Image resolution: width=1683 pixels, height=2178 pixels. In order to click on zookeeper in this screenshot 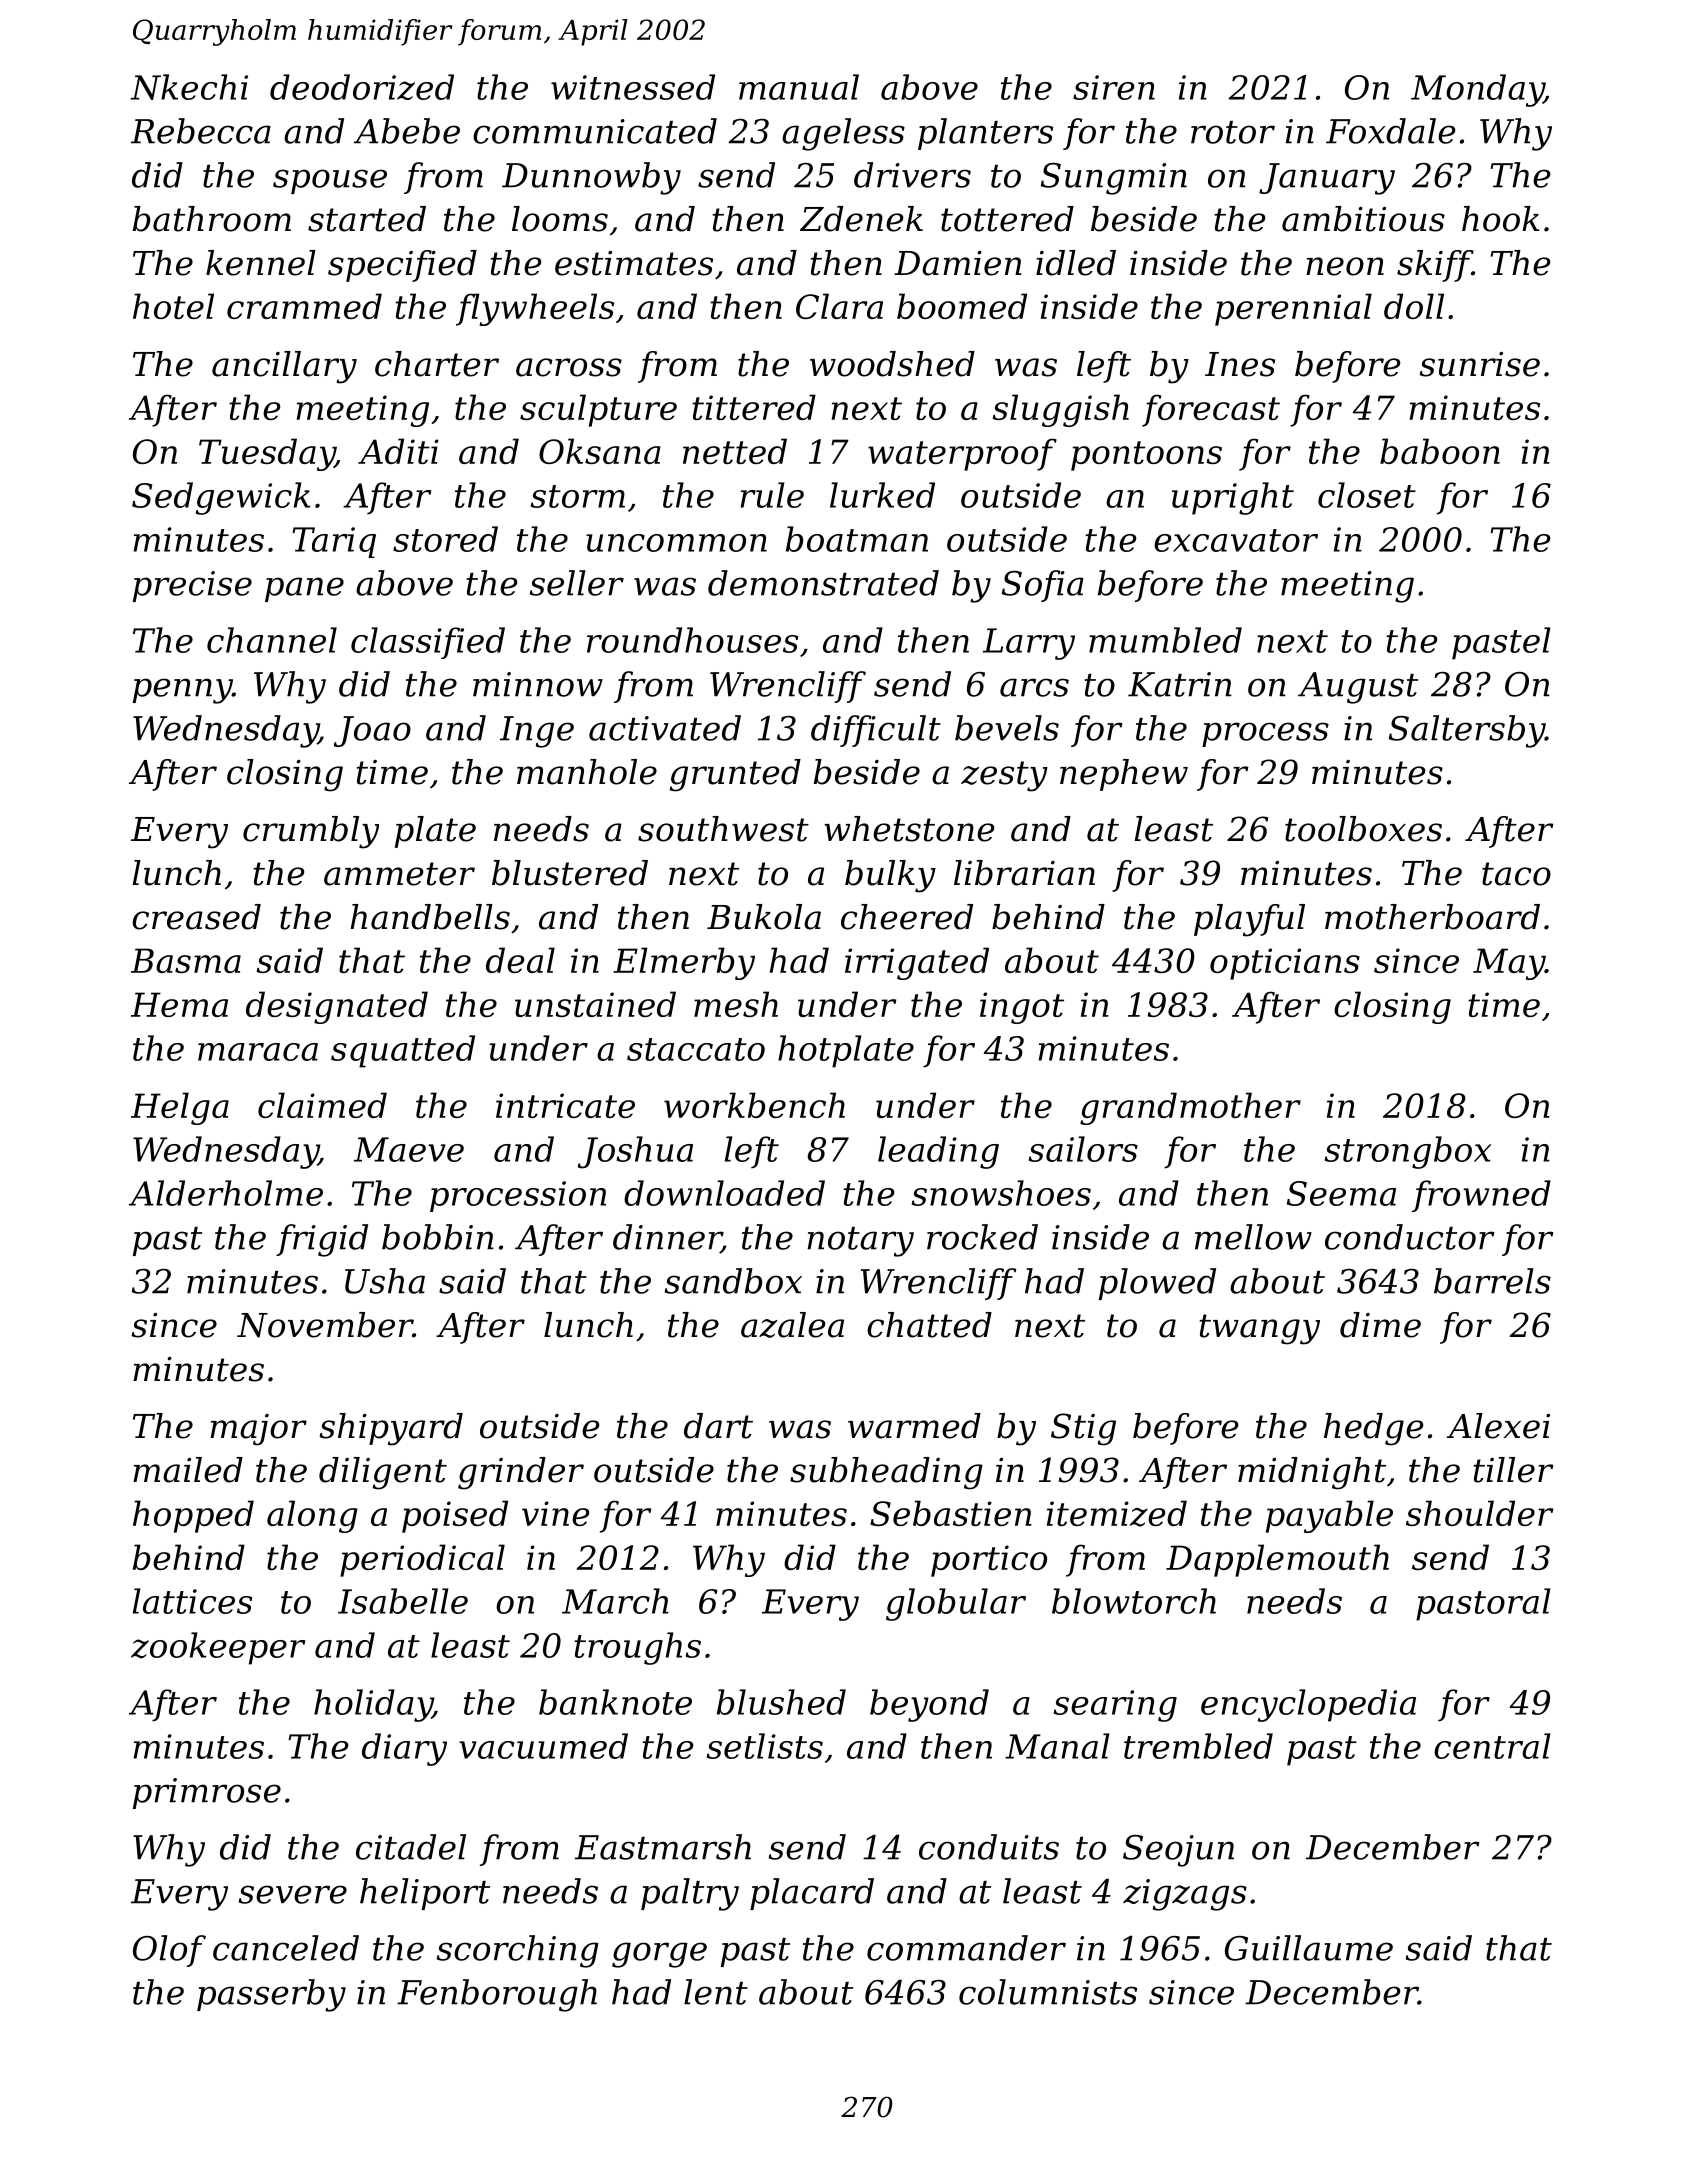, I will do `click(218, 1648)`.
